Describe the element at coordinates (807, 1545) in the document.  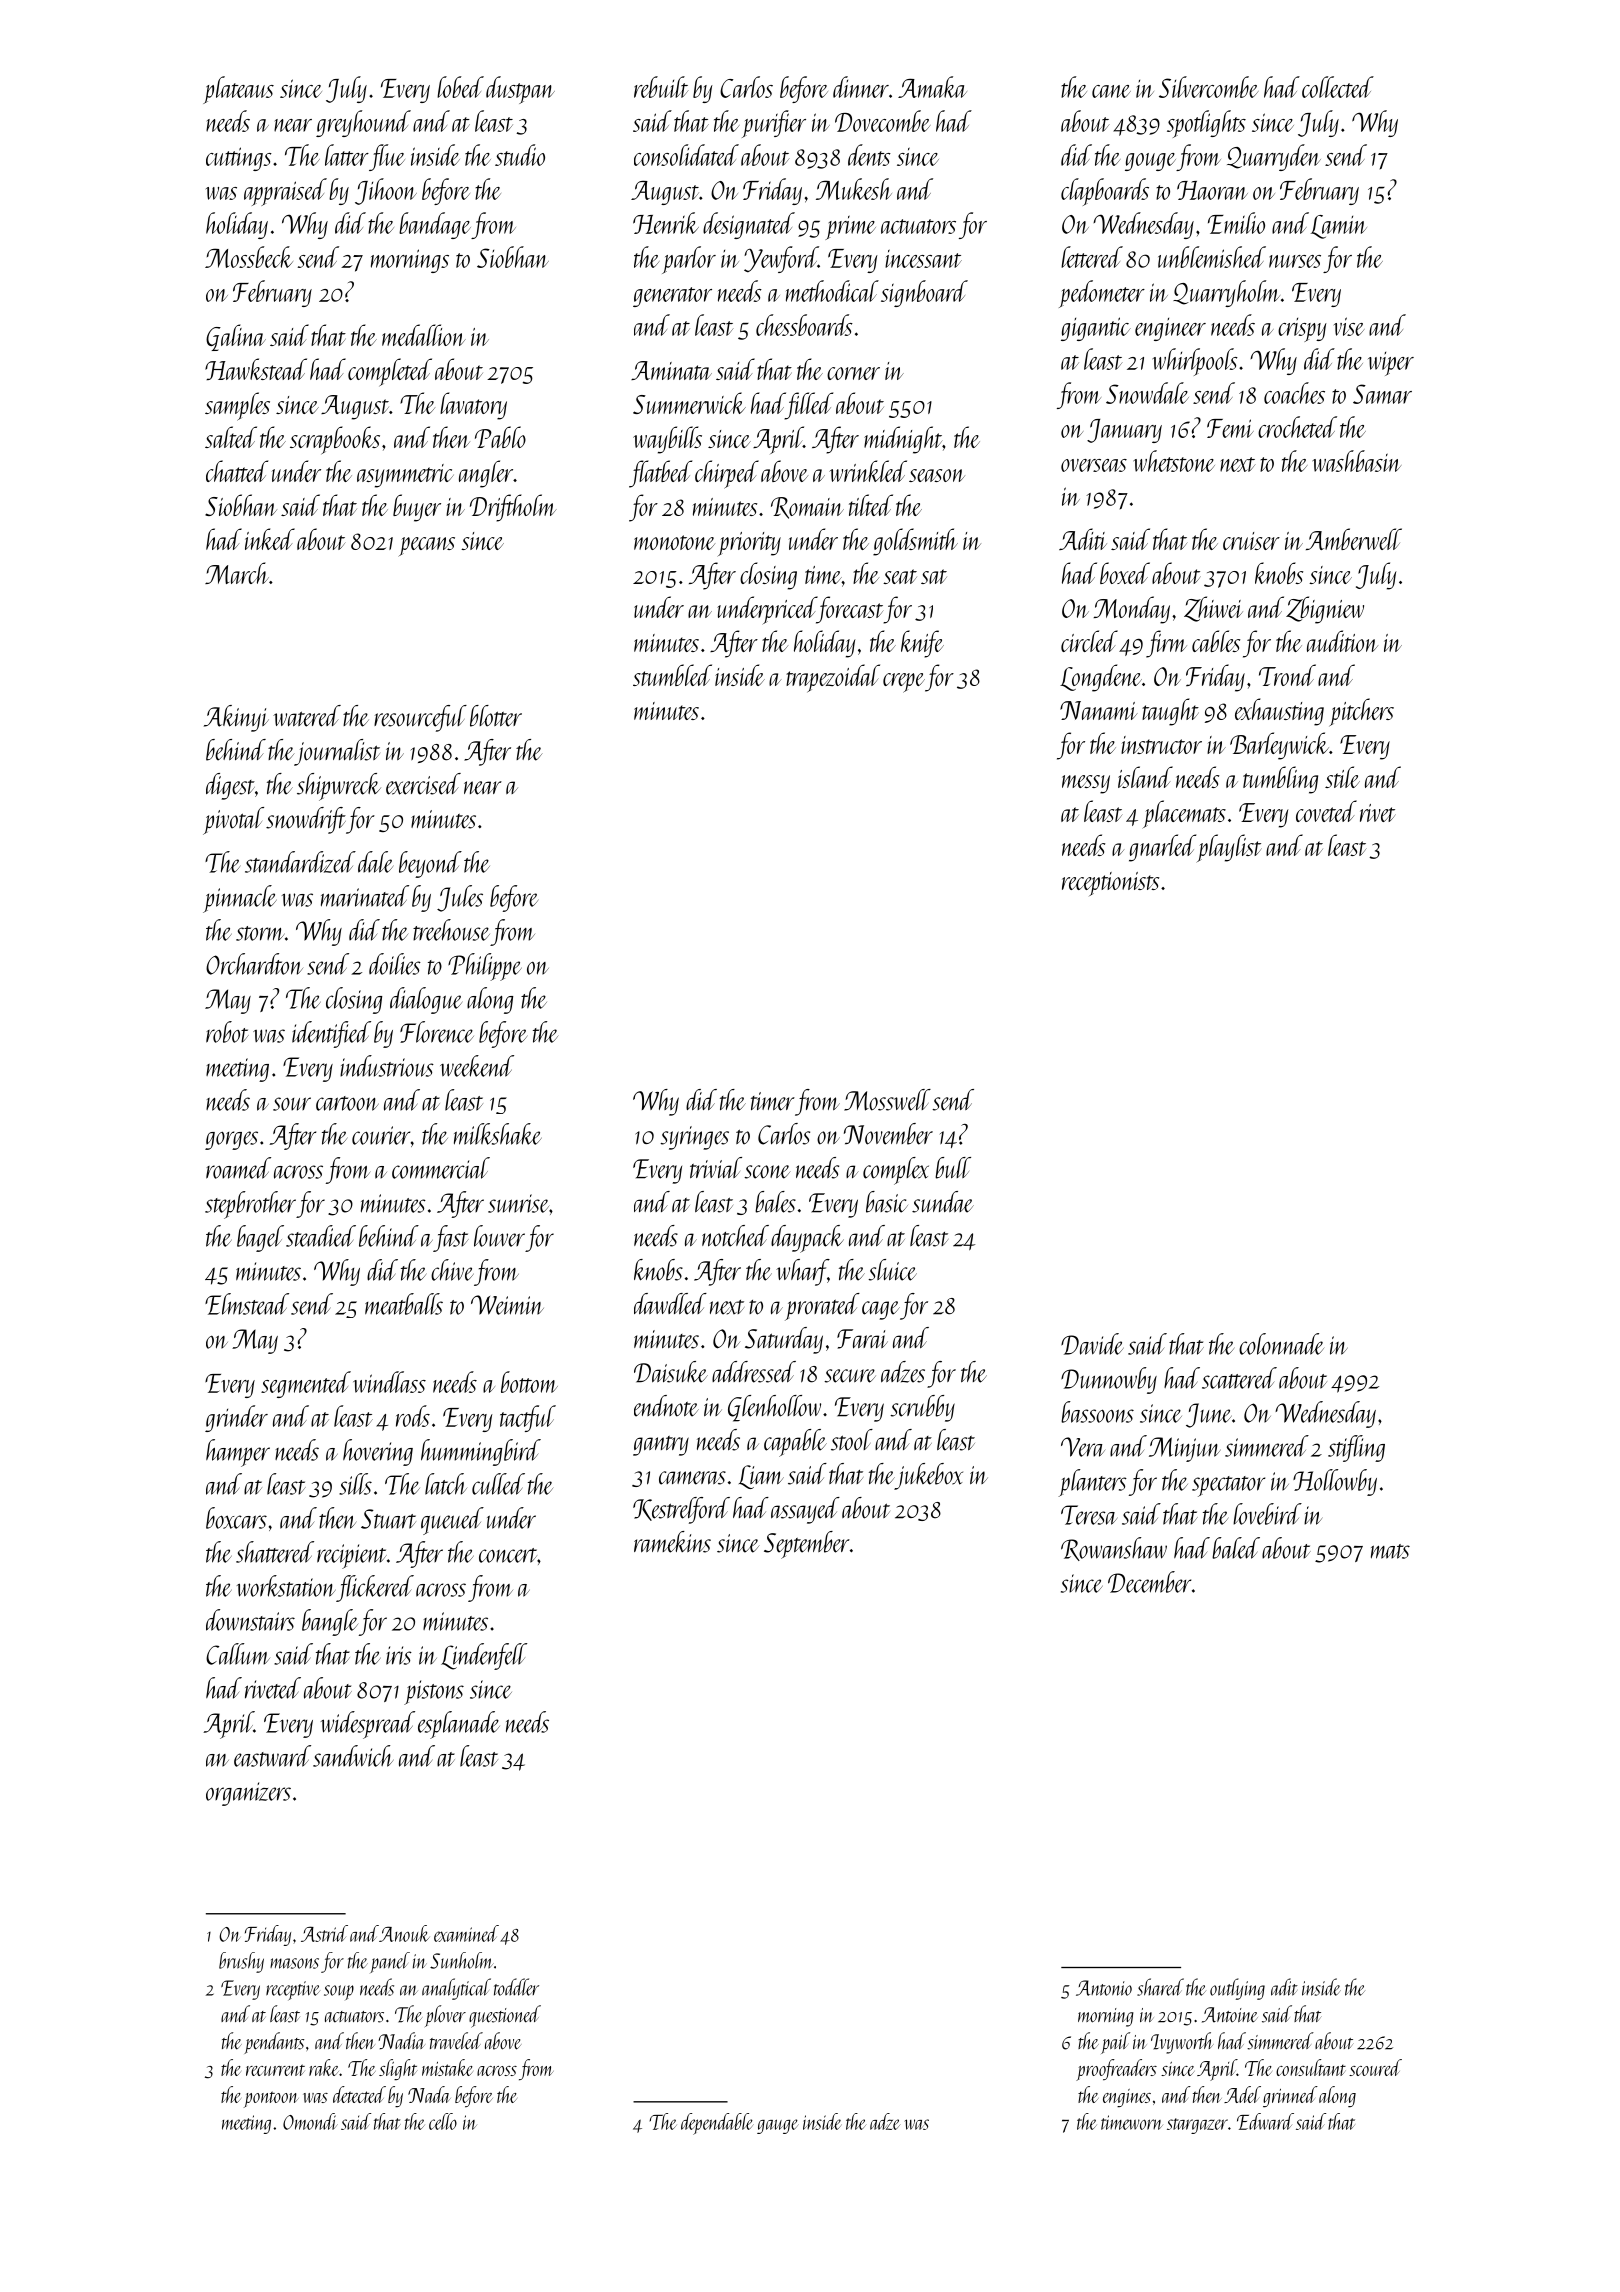
I see `September` at that location.
